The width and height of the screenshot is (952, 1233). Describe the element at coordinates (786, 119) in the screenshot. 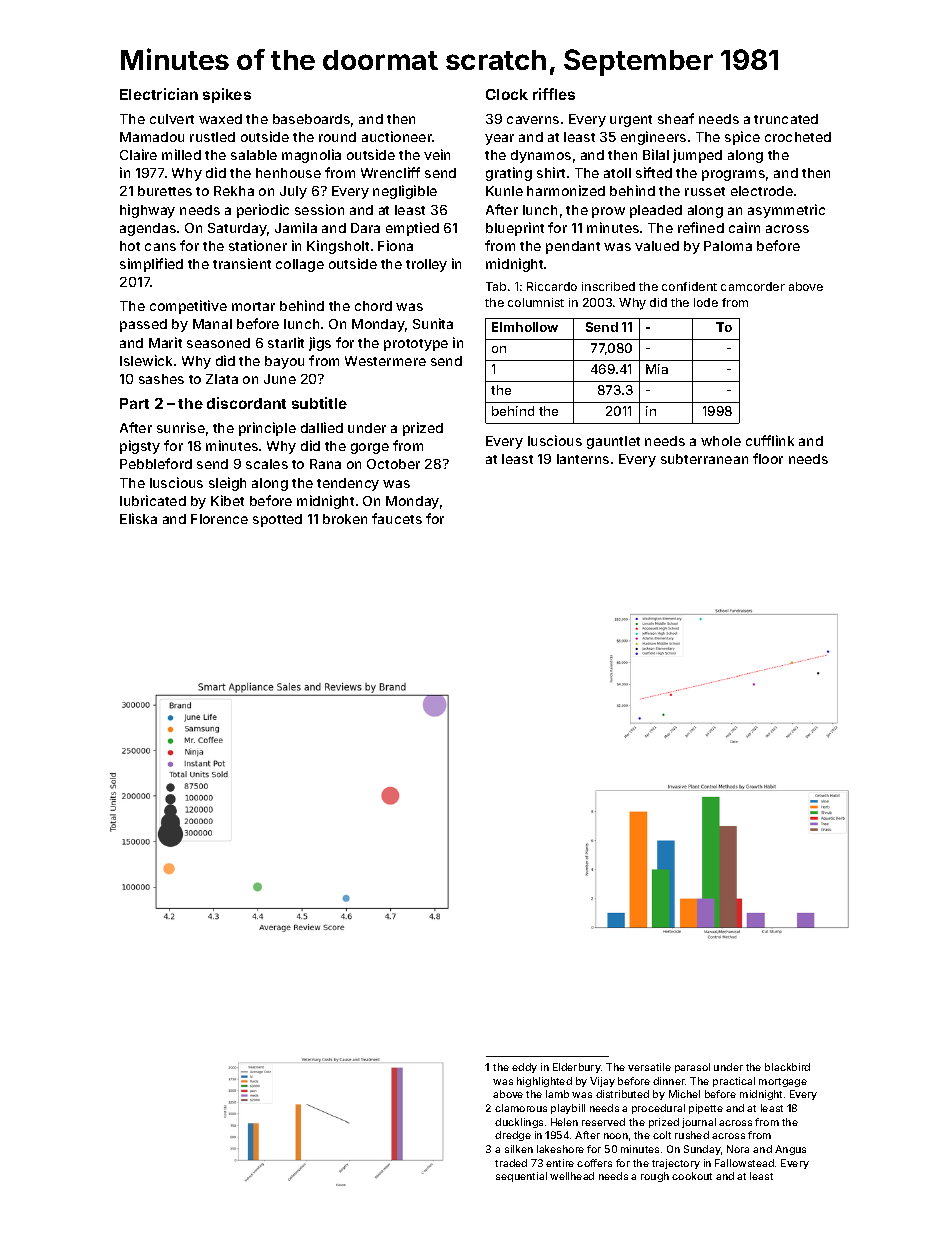

I see `truncated` at that location.
